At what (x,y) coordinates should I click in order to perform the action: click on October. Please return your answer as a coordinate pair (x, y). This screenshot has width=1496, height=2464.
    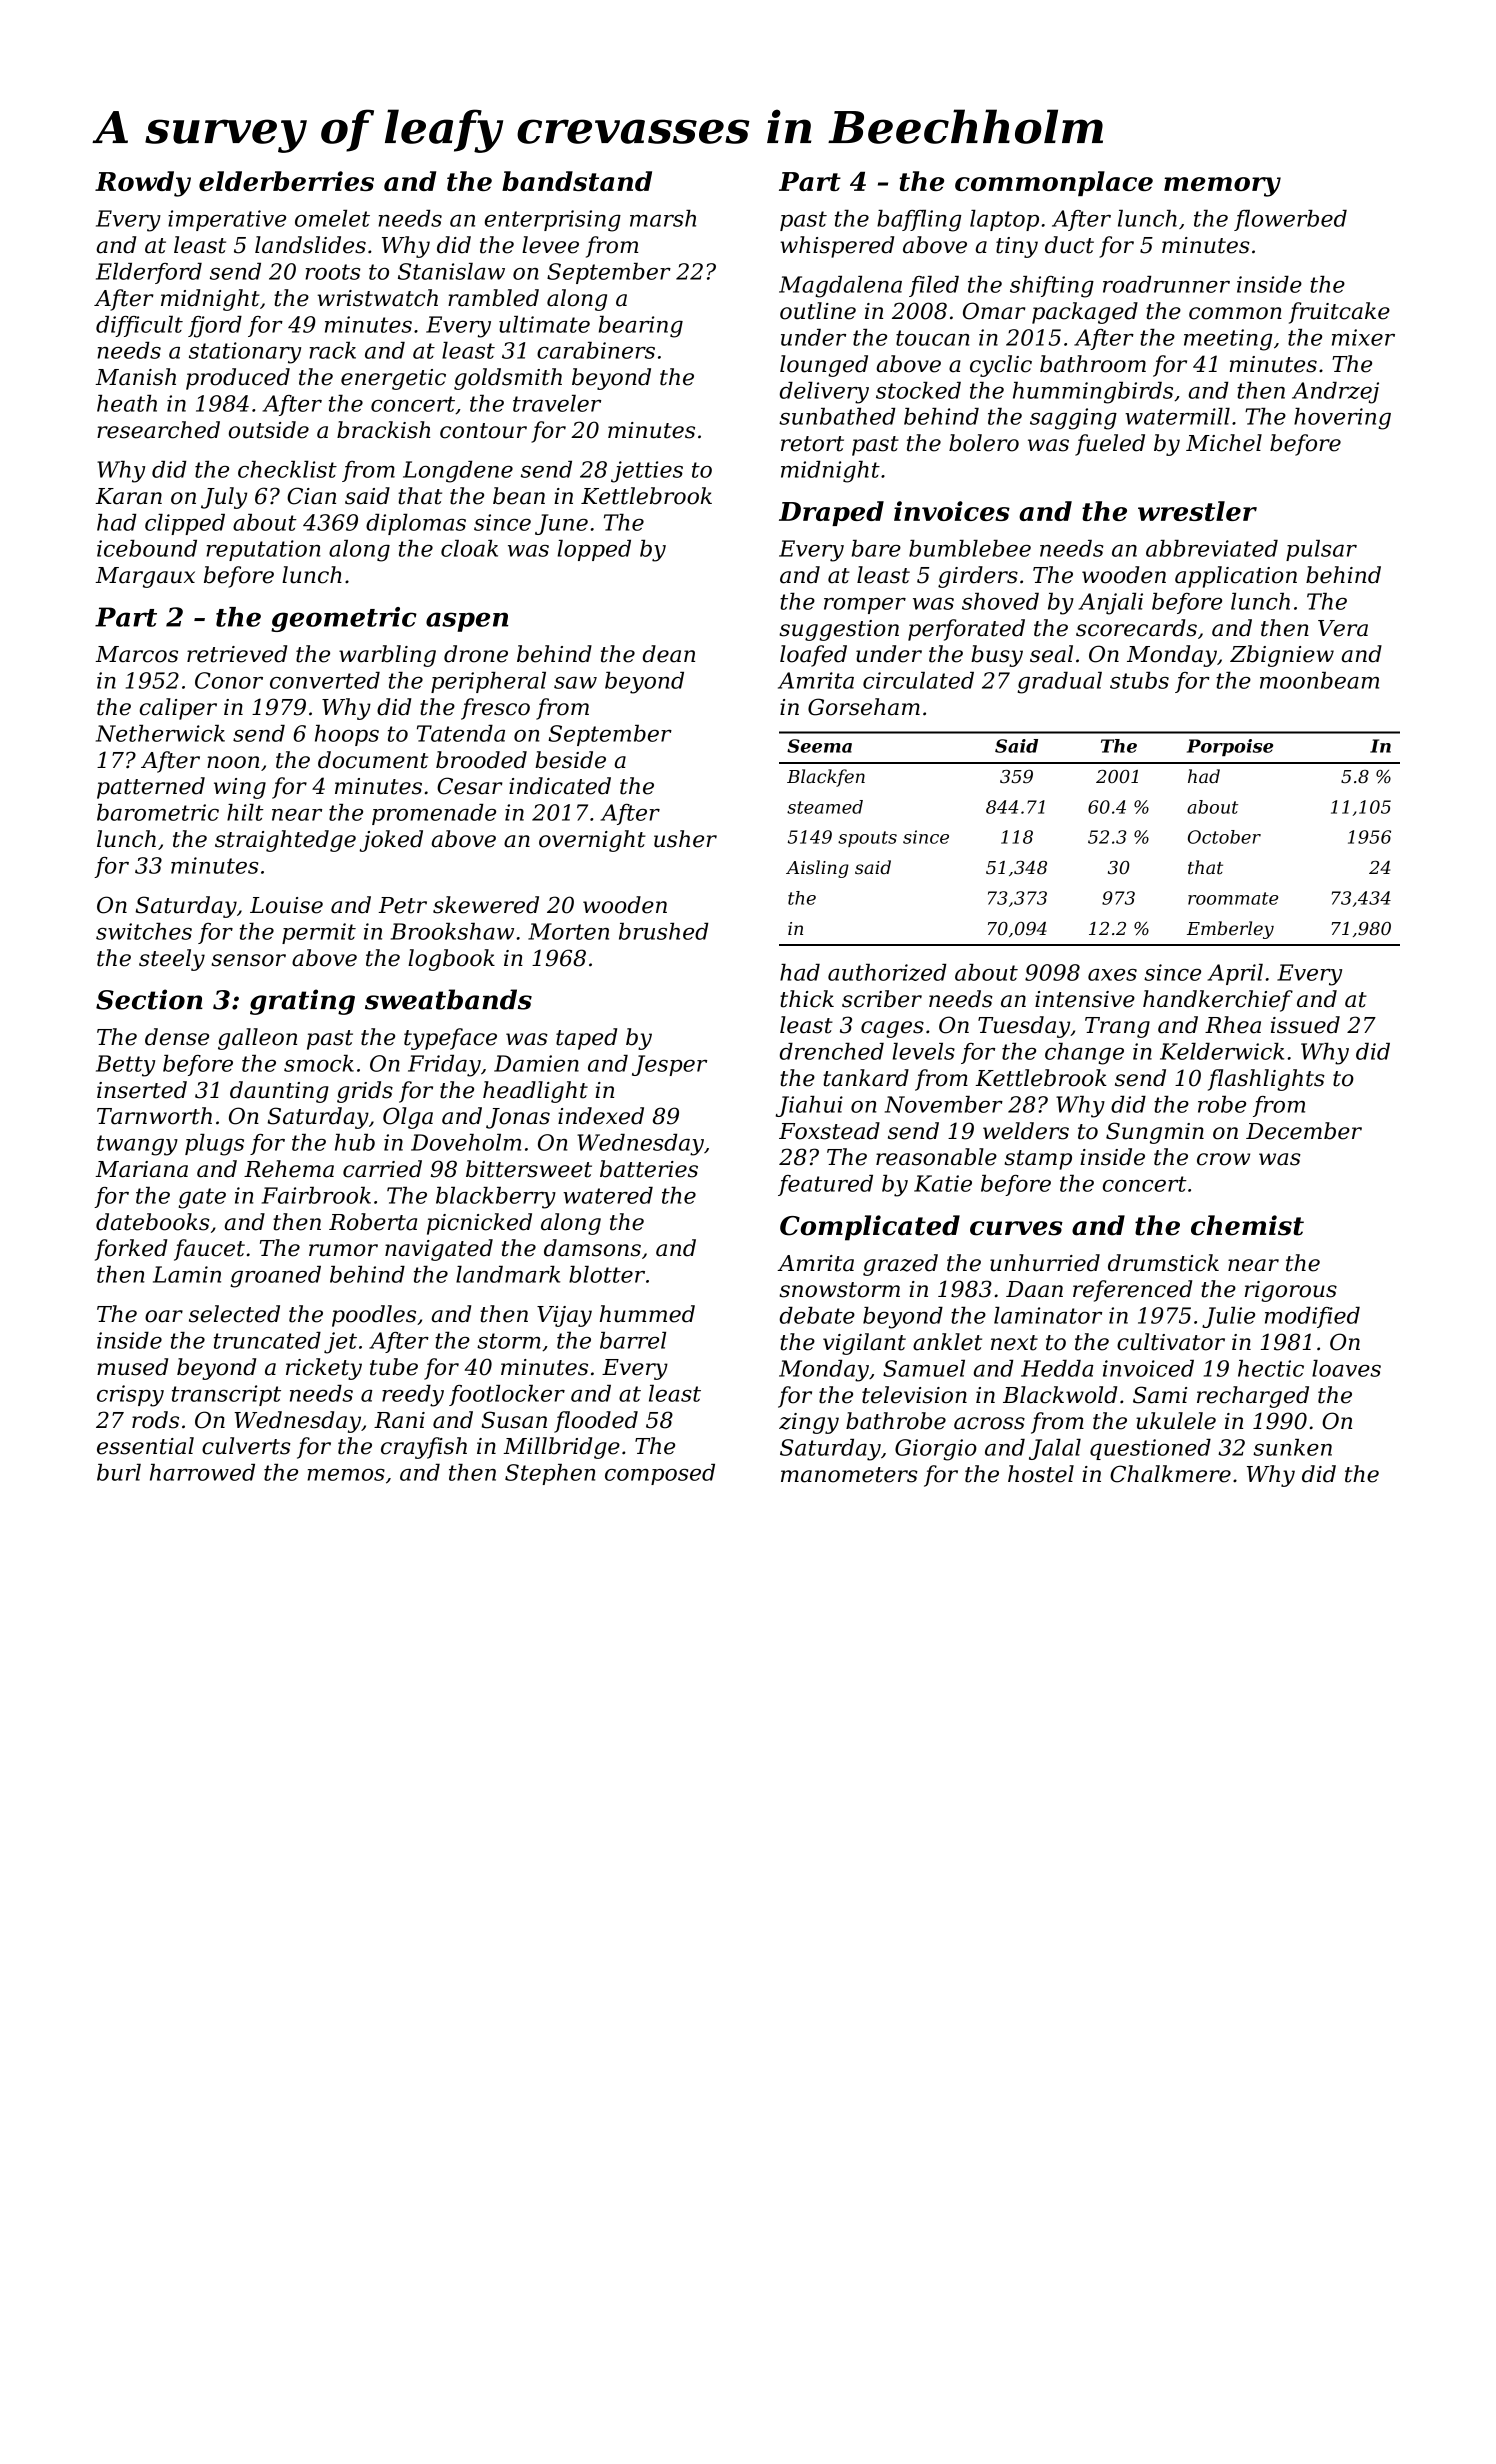
    Looking at the image, I should click on (1224, 837).
